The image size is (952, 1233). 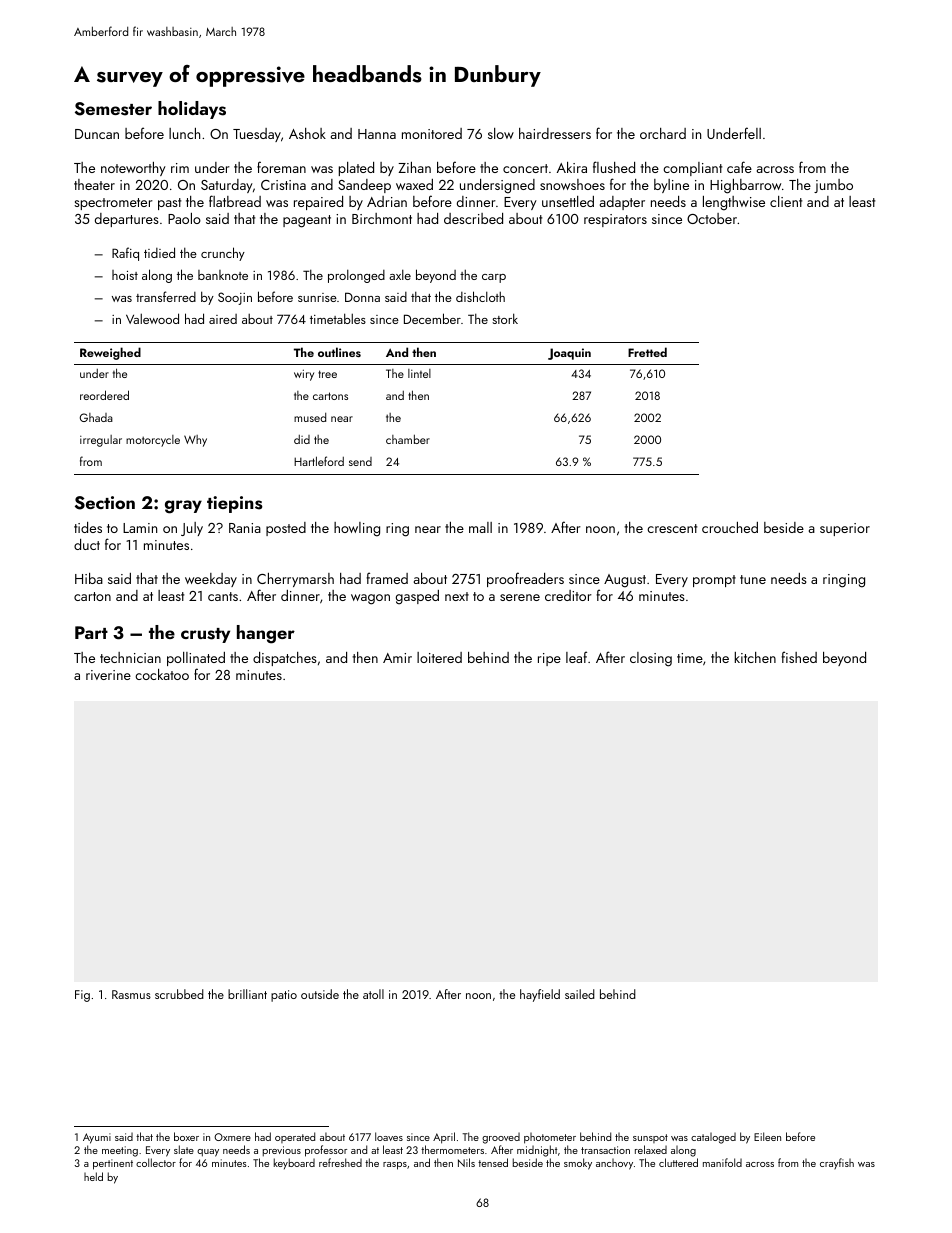 I want to click on pollinated, so click(x=196, y=659).
